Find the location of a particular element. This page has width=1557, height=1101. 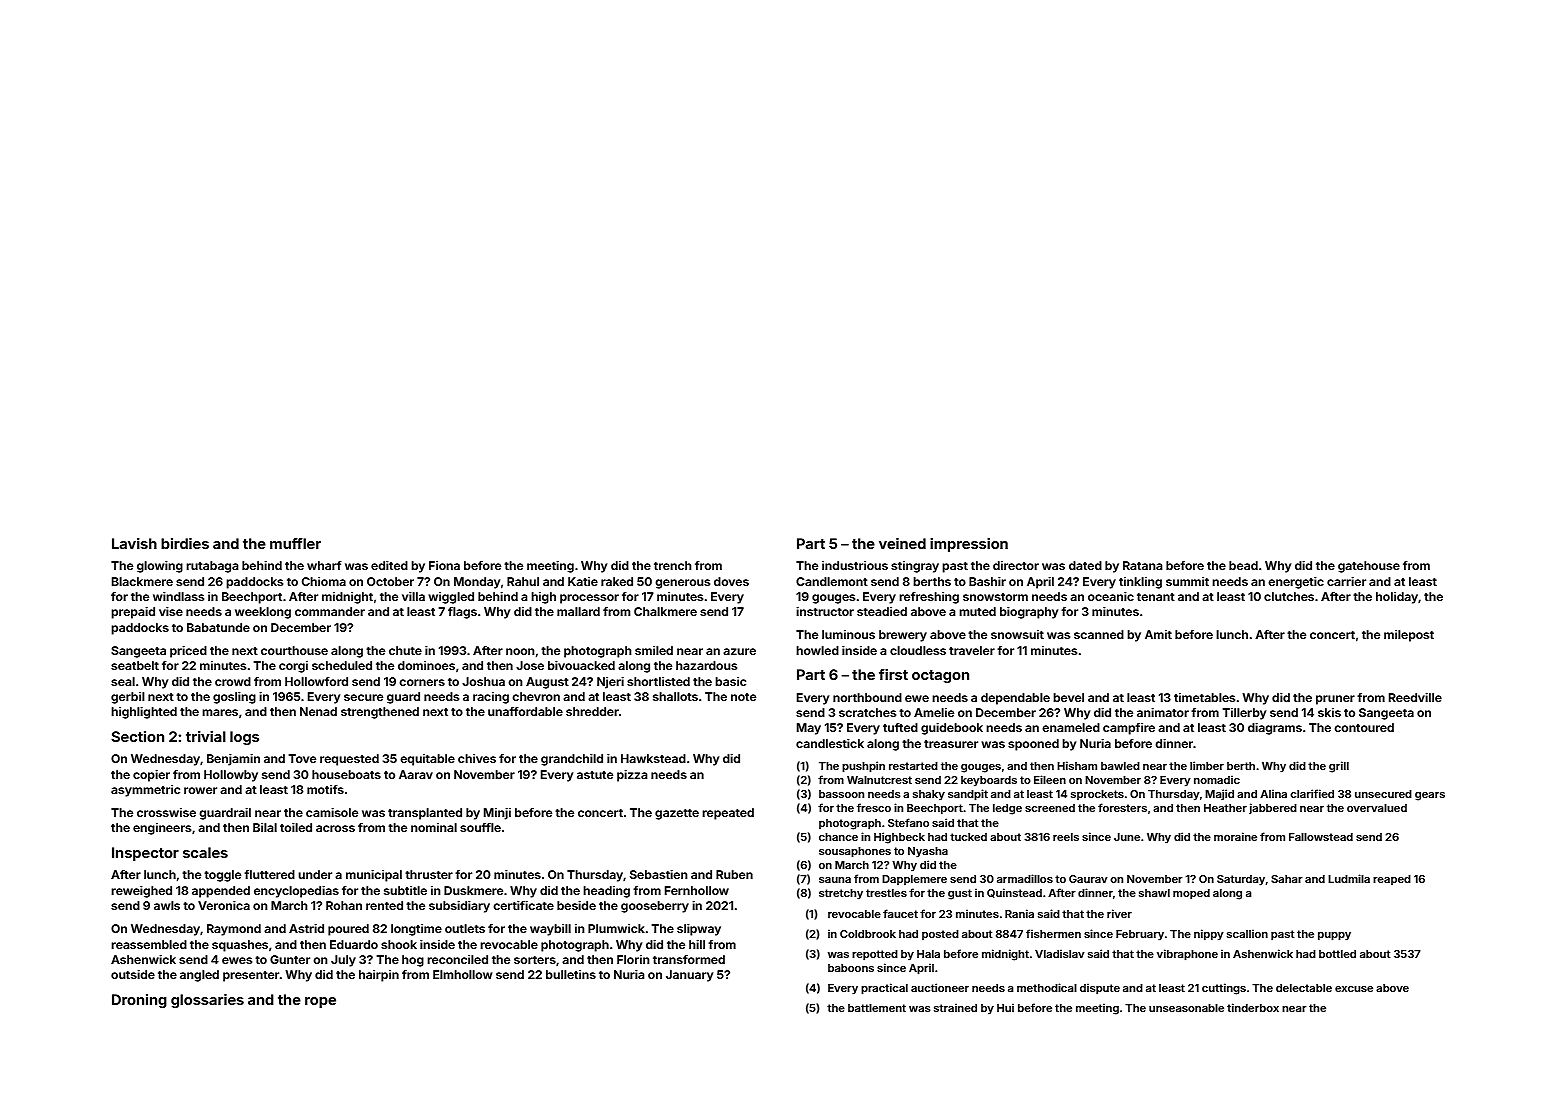

Sebastien is located at coordinates (658, 874).
